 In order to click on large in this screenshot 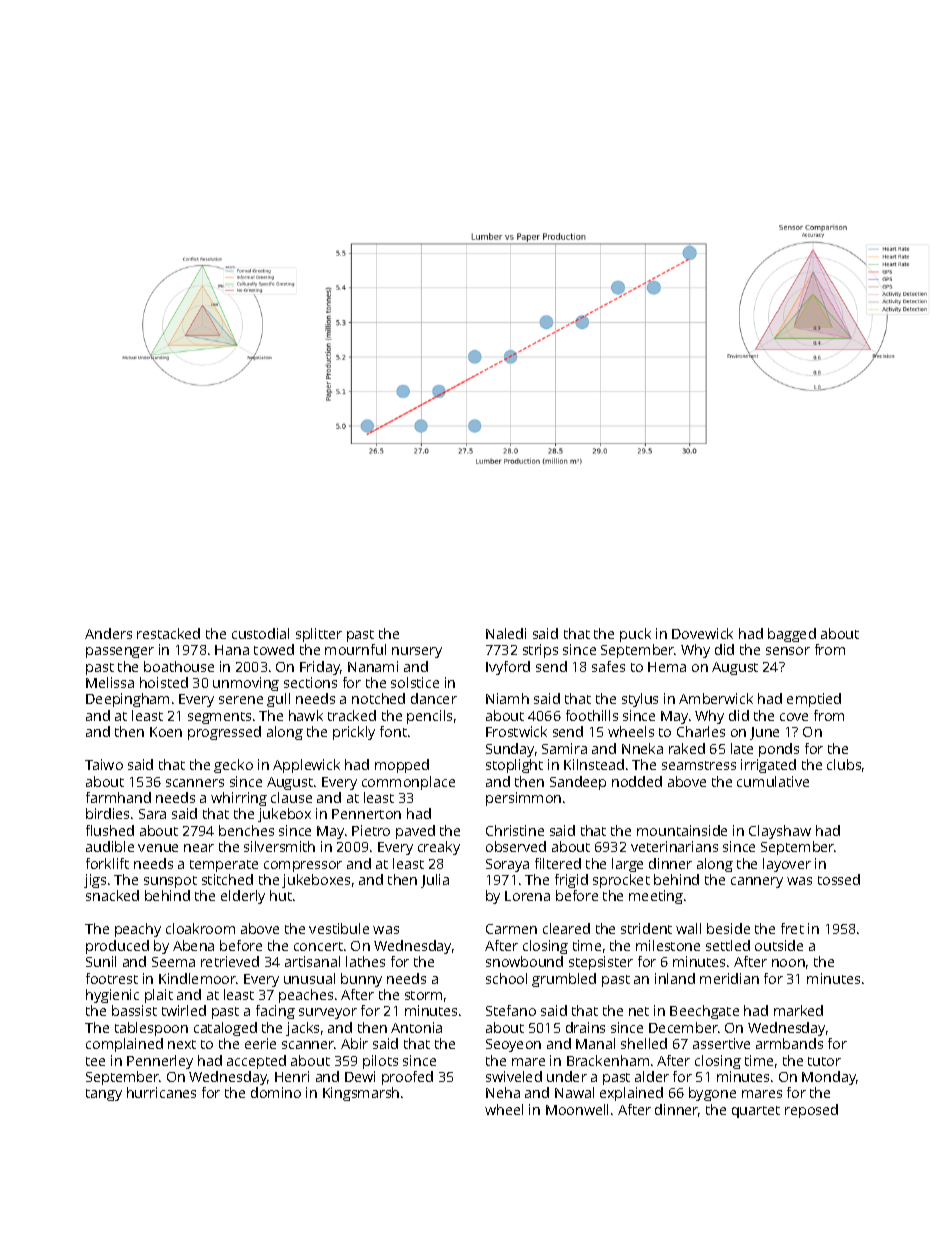, I will do `click(627, 865)`.
